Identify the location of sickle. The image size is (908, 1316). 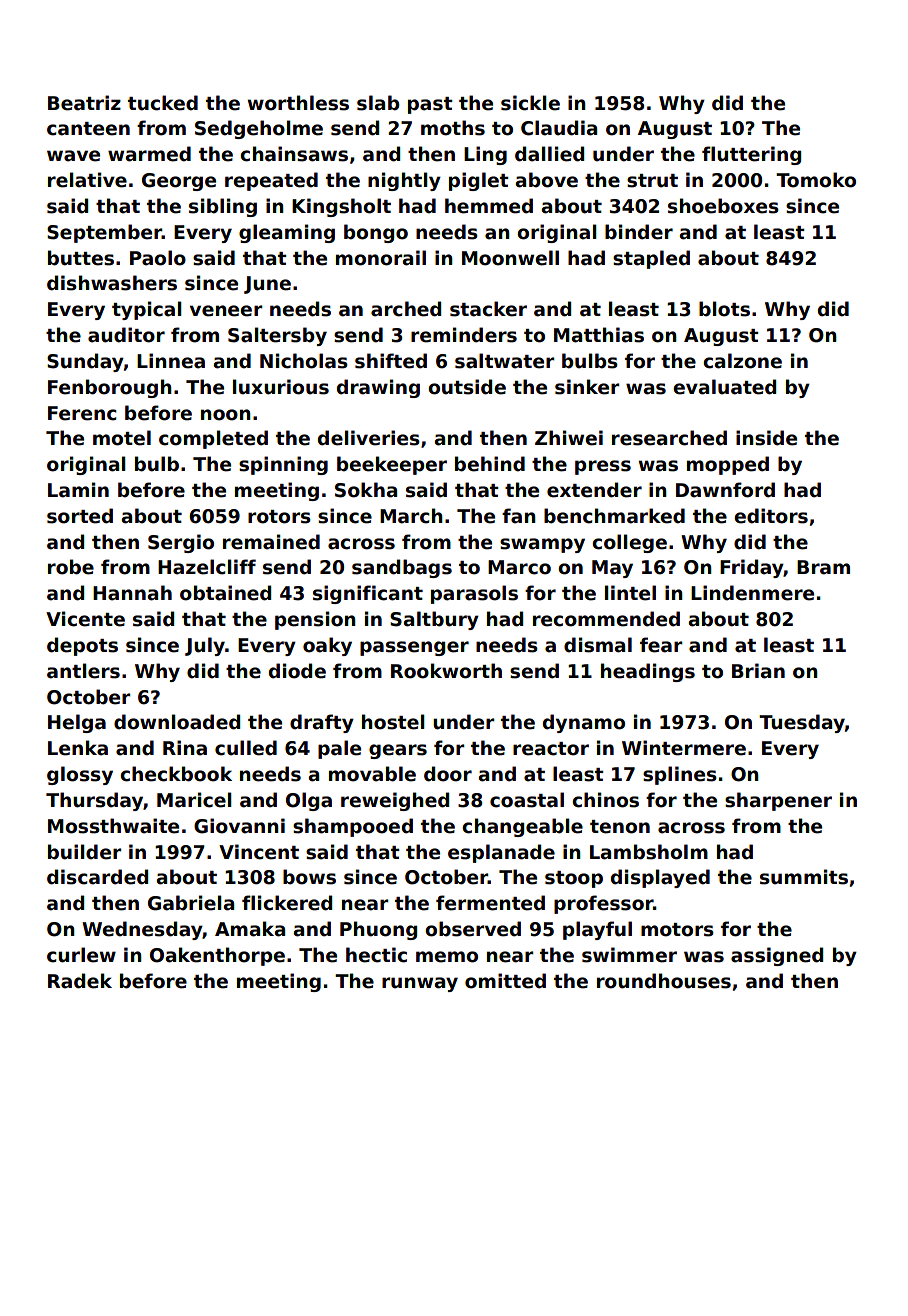
(530, 103).
